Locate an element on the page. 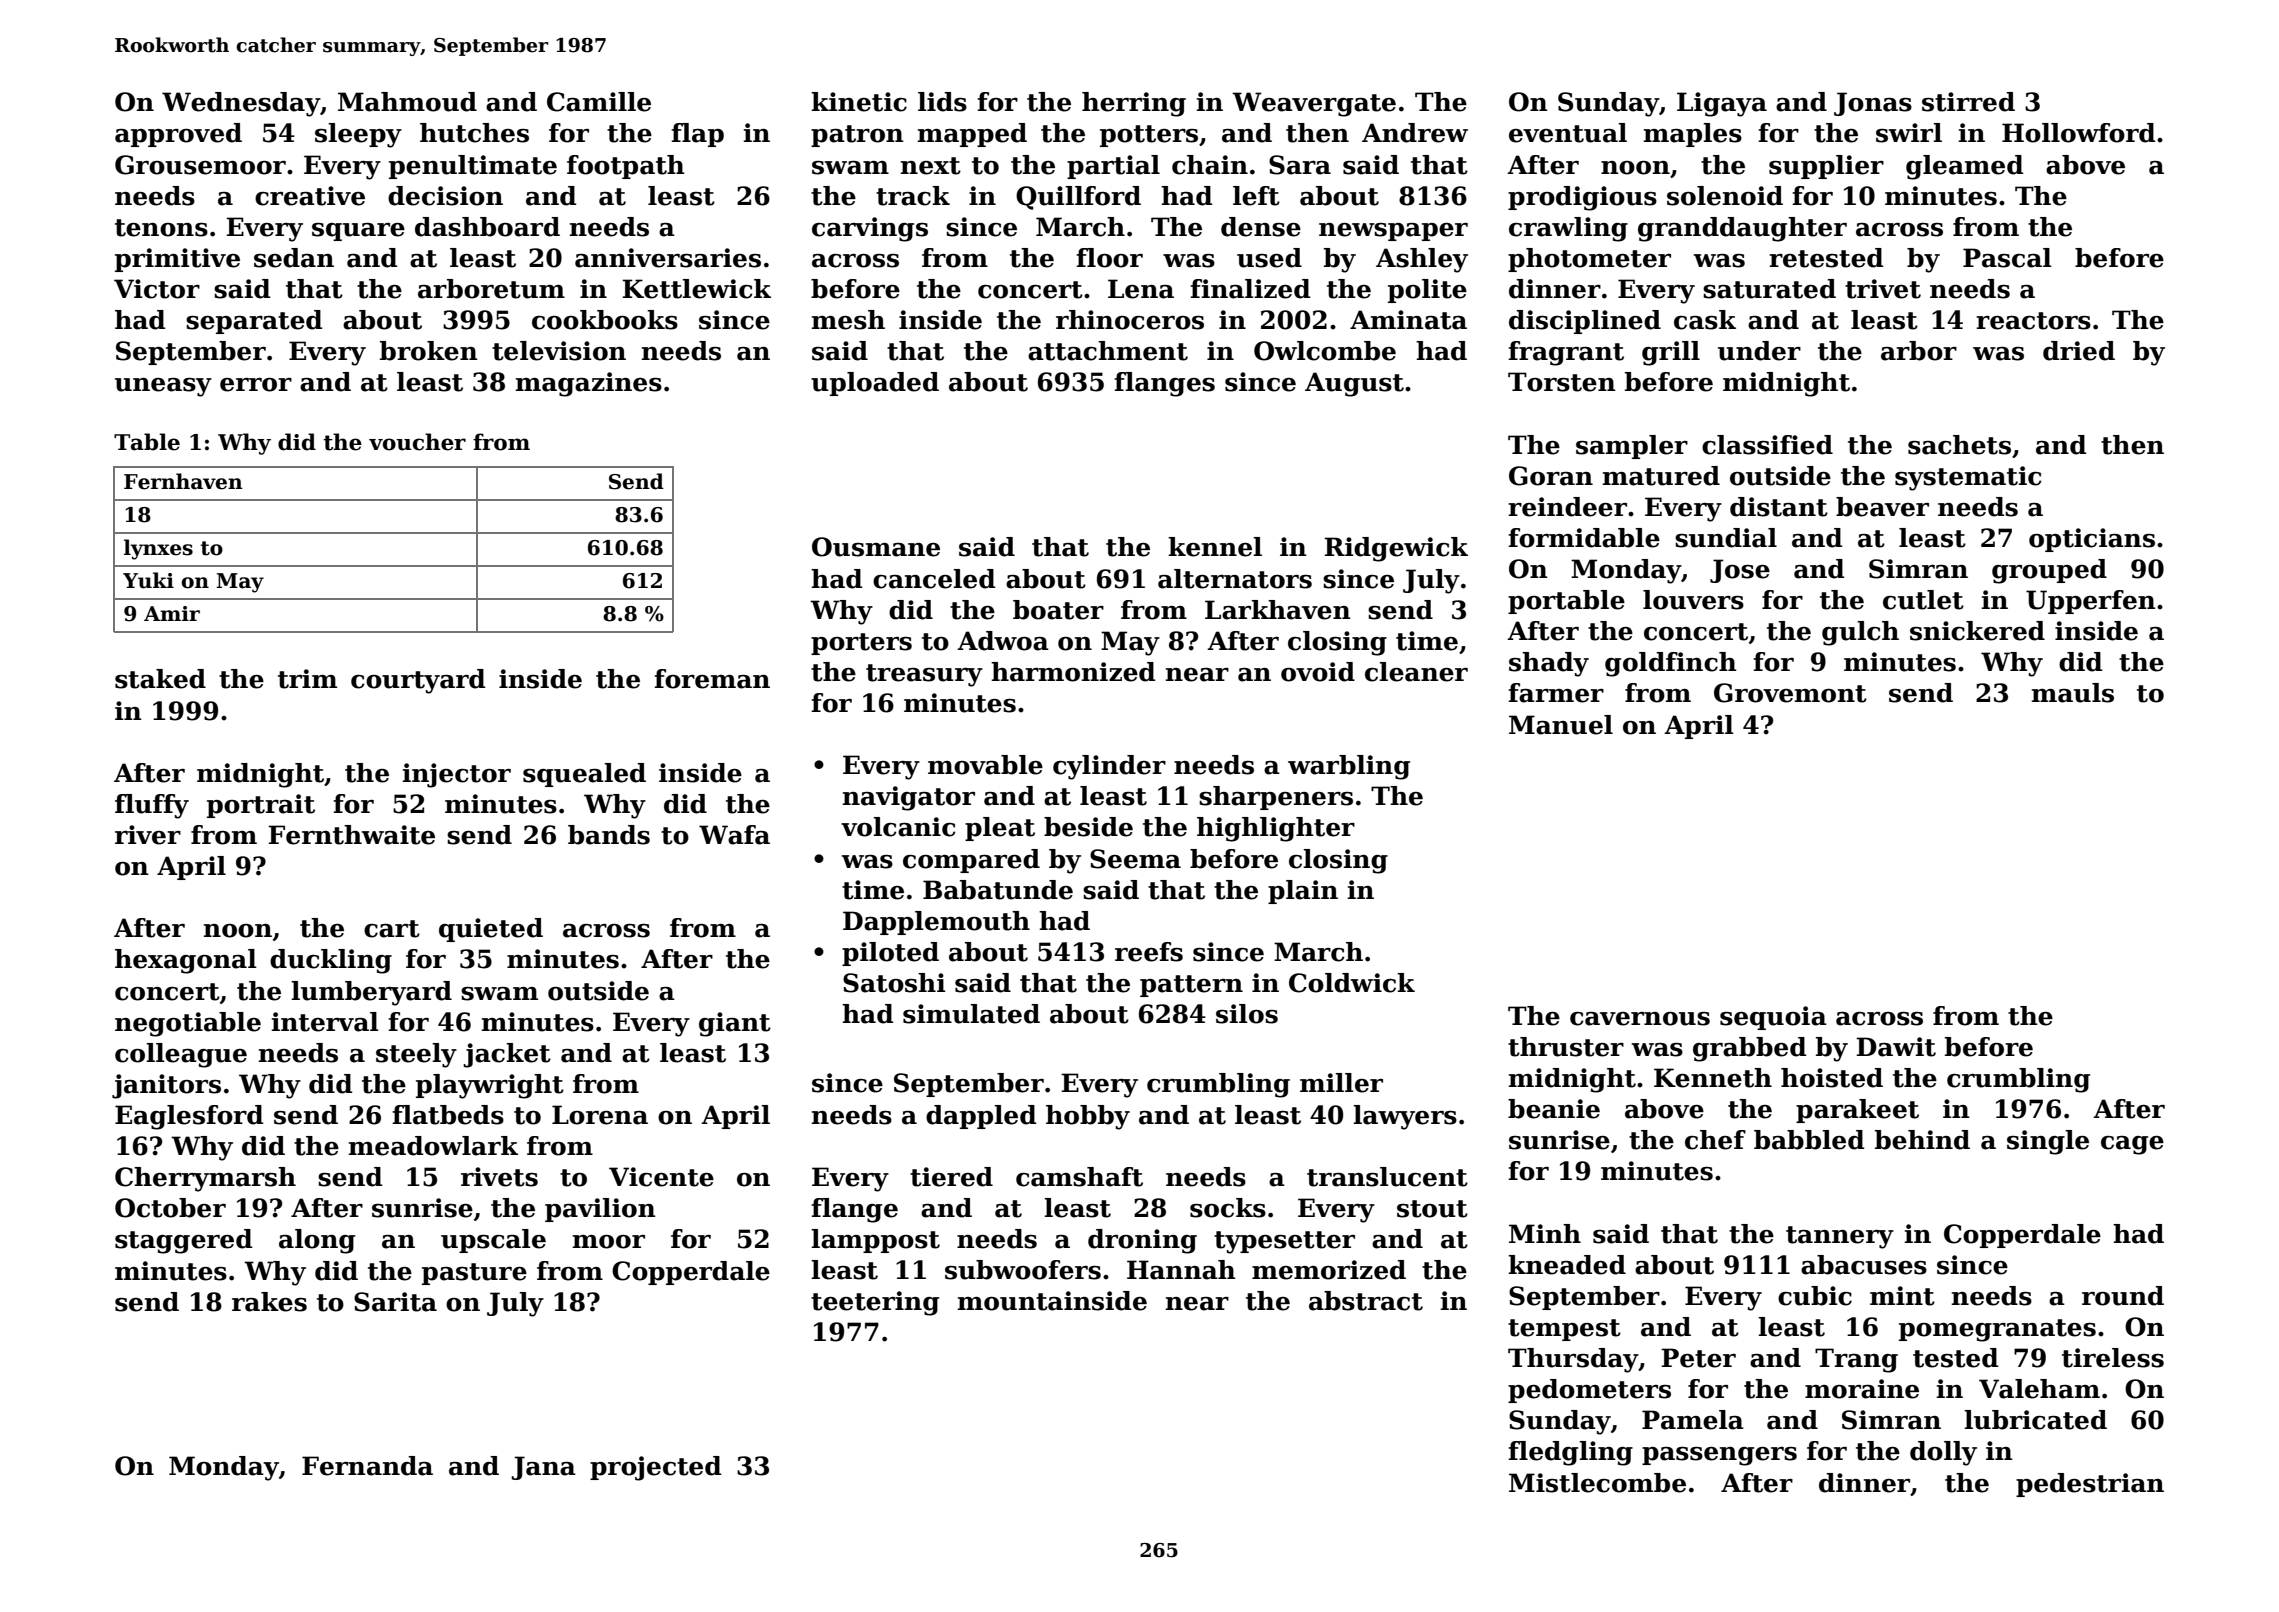  cart is located at coordinates (392, 929).
